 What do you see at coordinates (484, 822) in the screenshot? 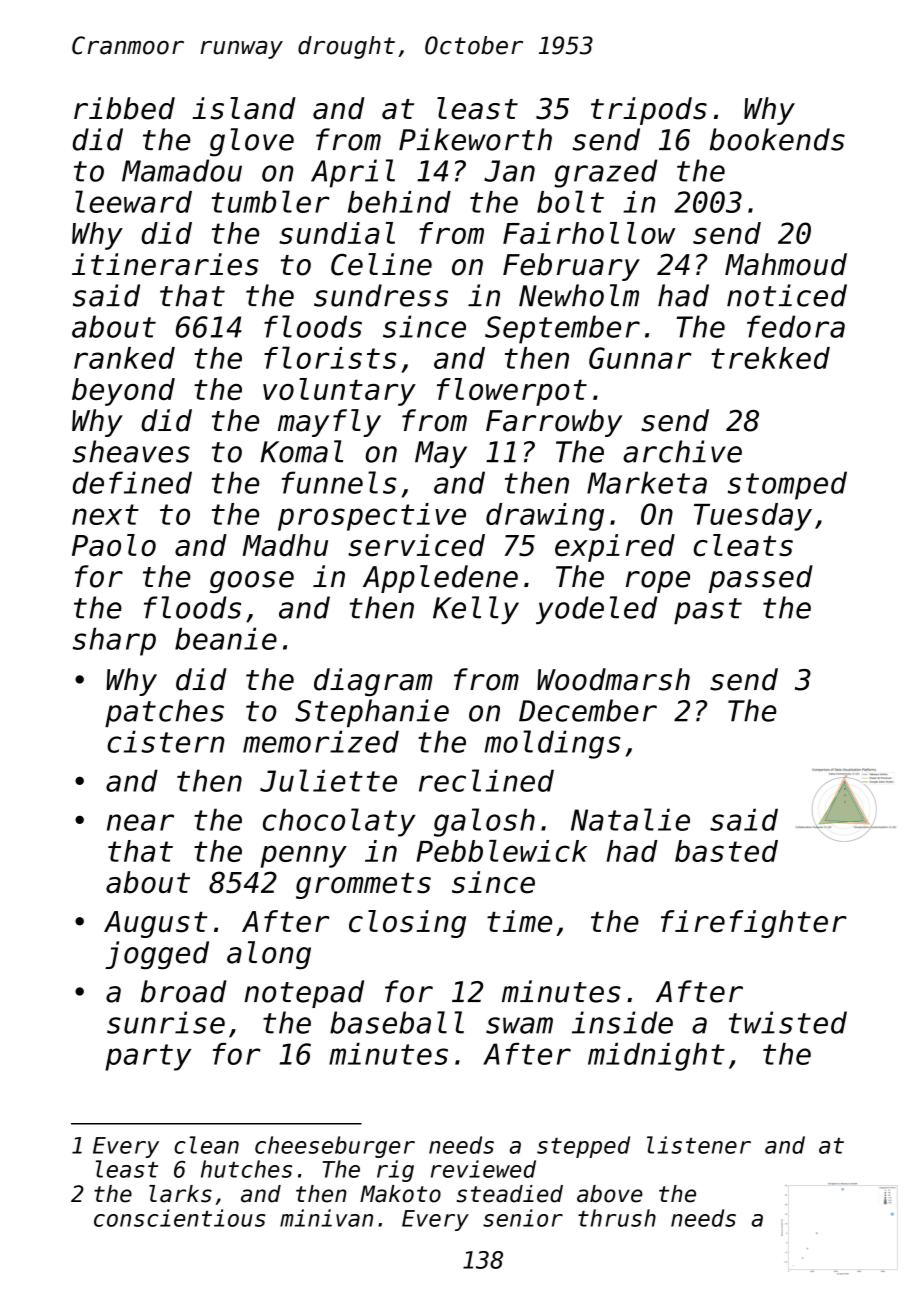
I see `galosh` at bounding box center [484, 822].
